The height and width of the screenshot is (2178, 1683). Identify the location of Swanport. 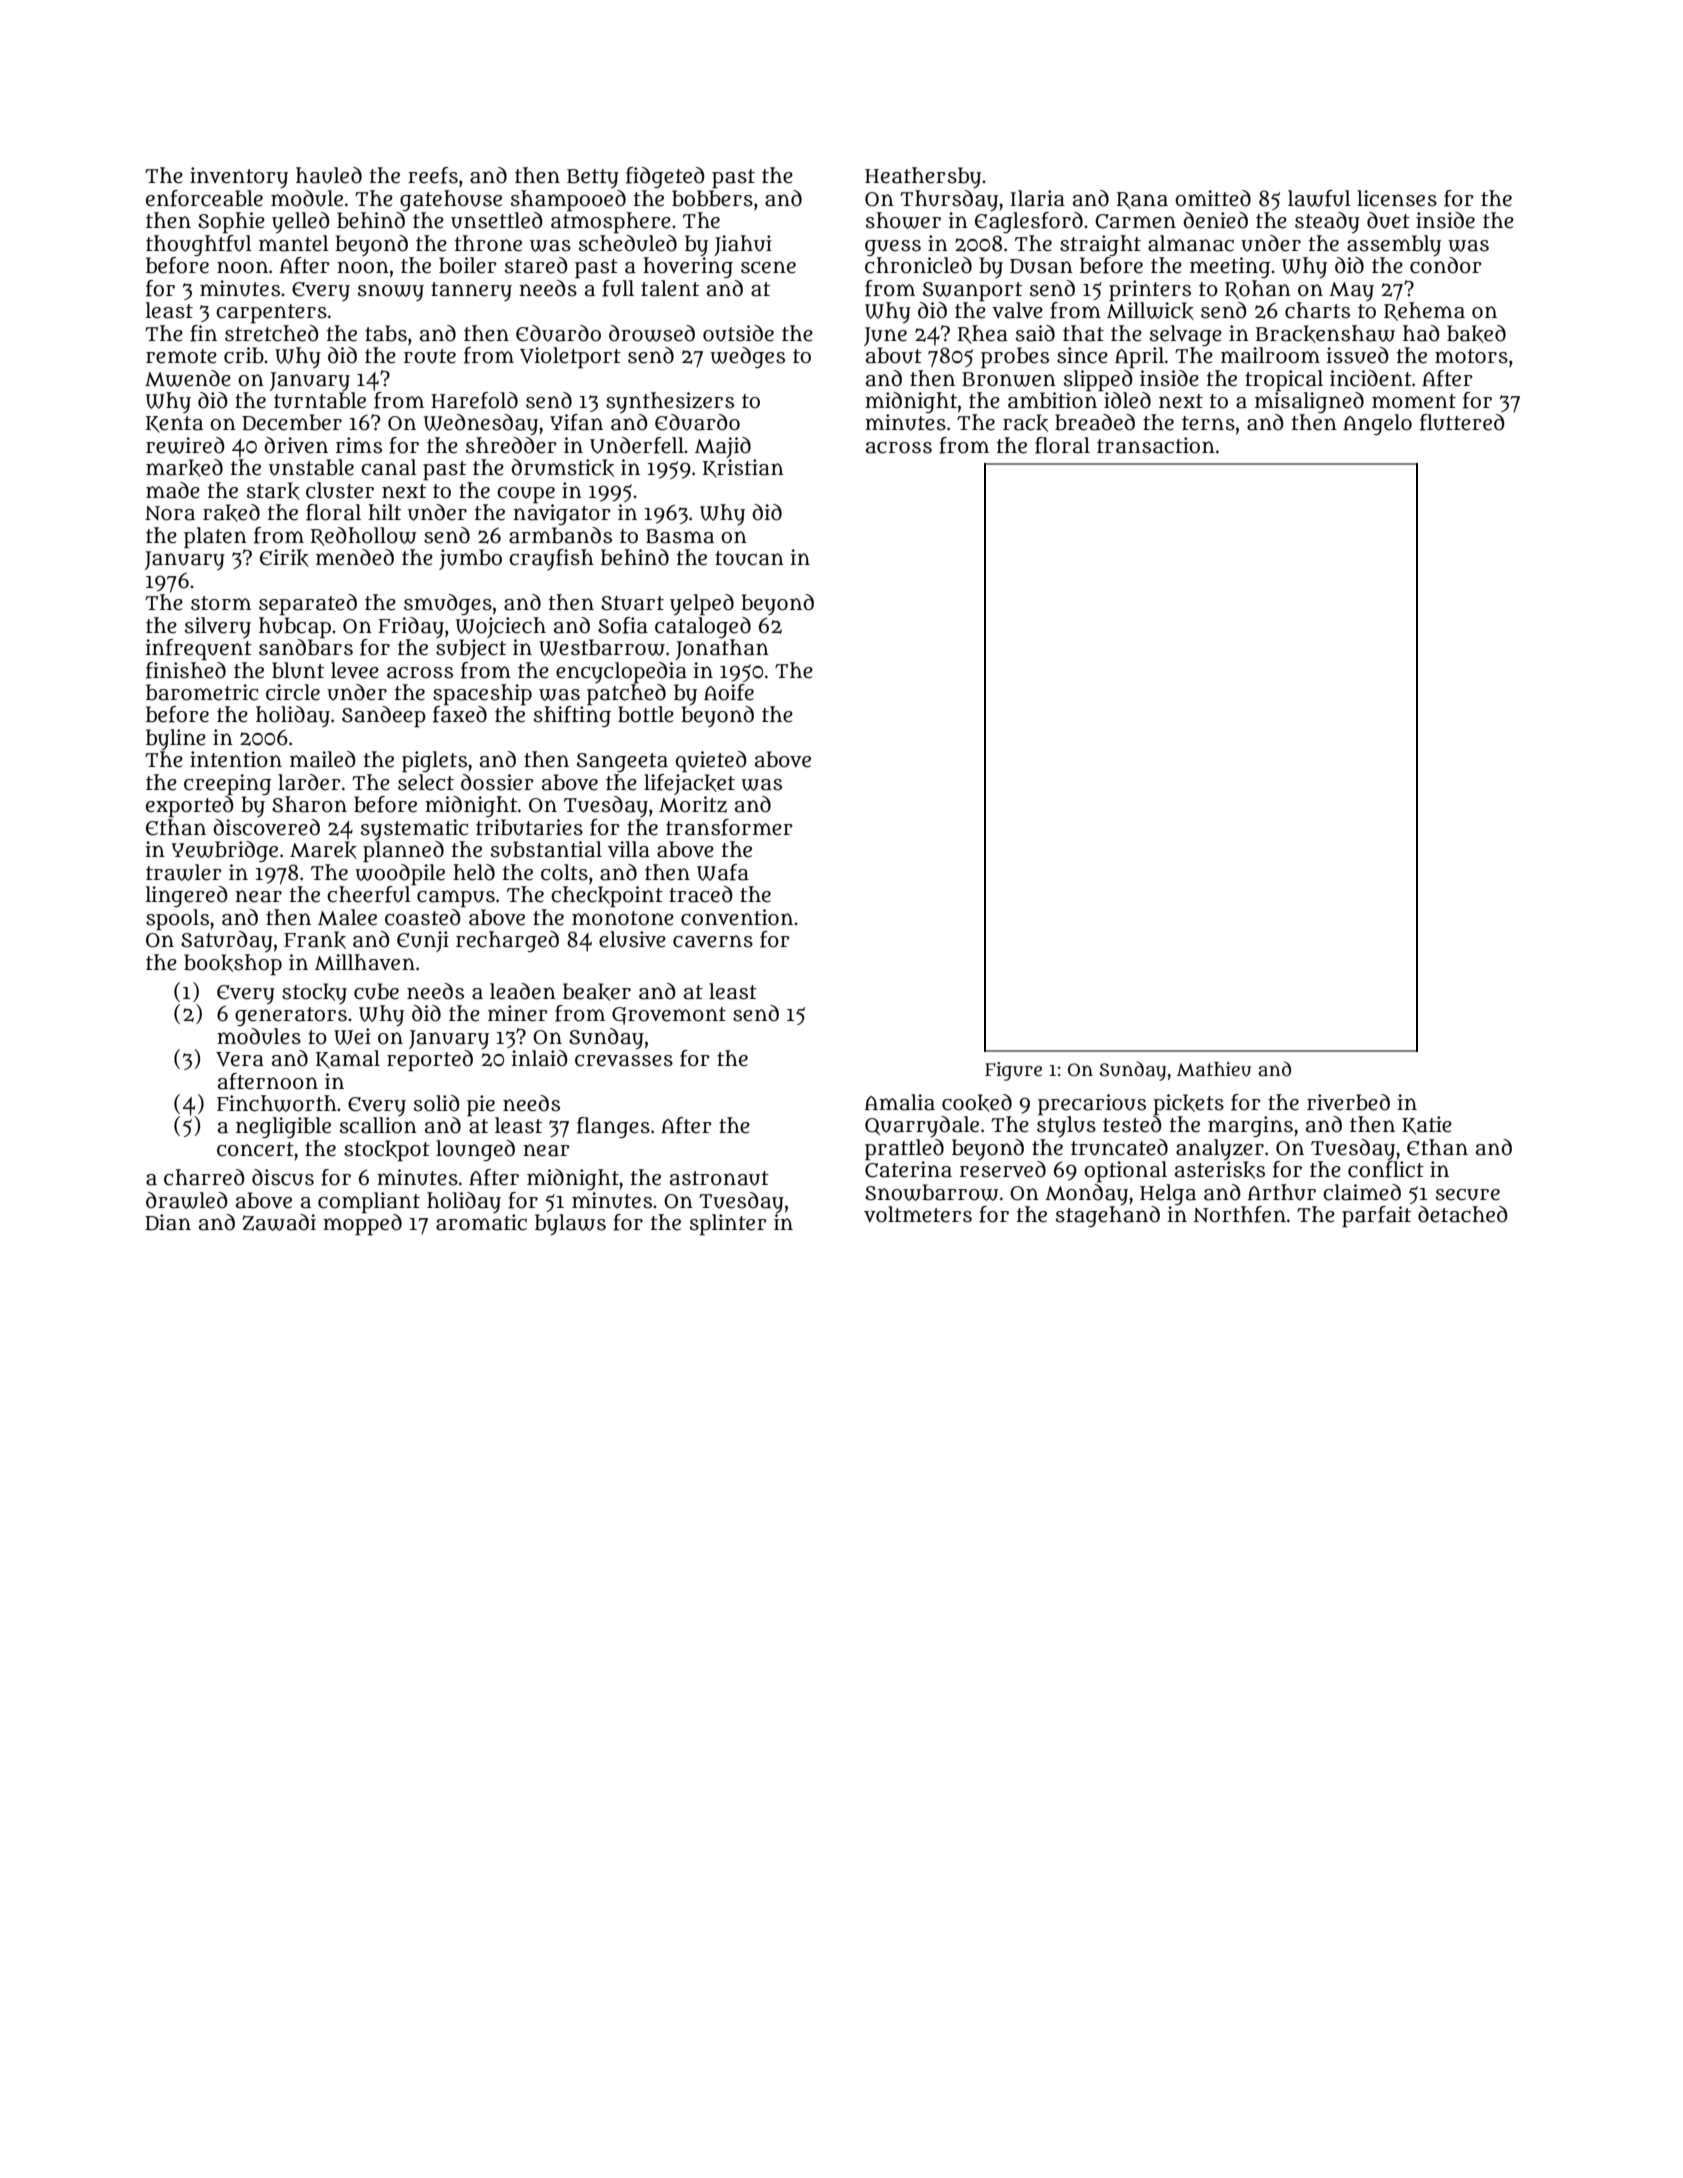
(972, 291).
